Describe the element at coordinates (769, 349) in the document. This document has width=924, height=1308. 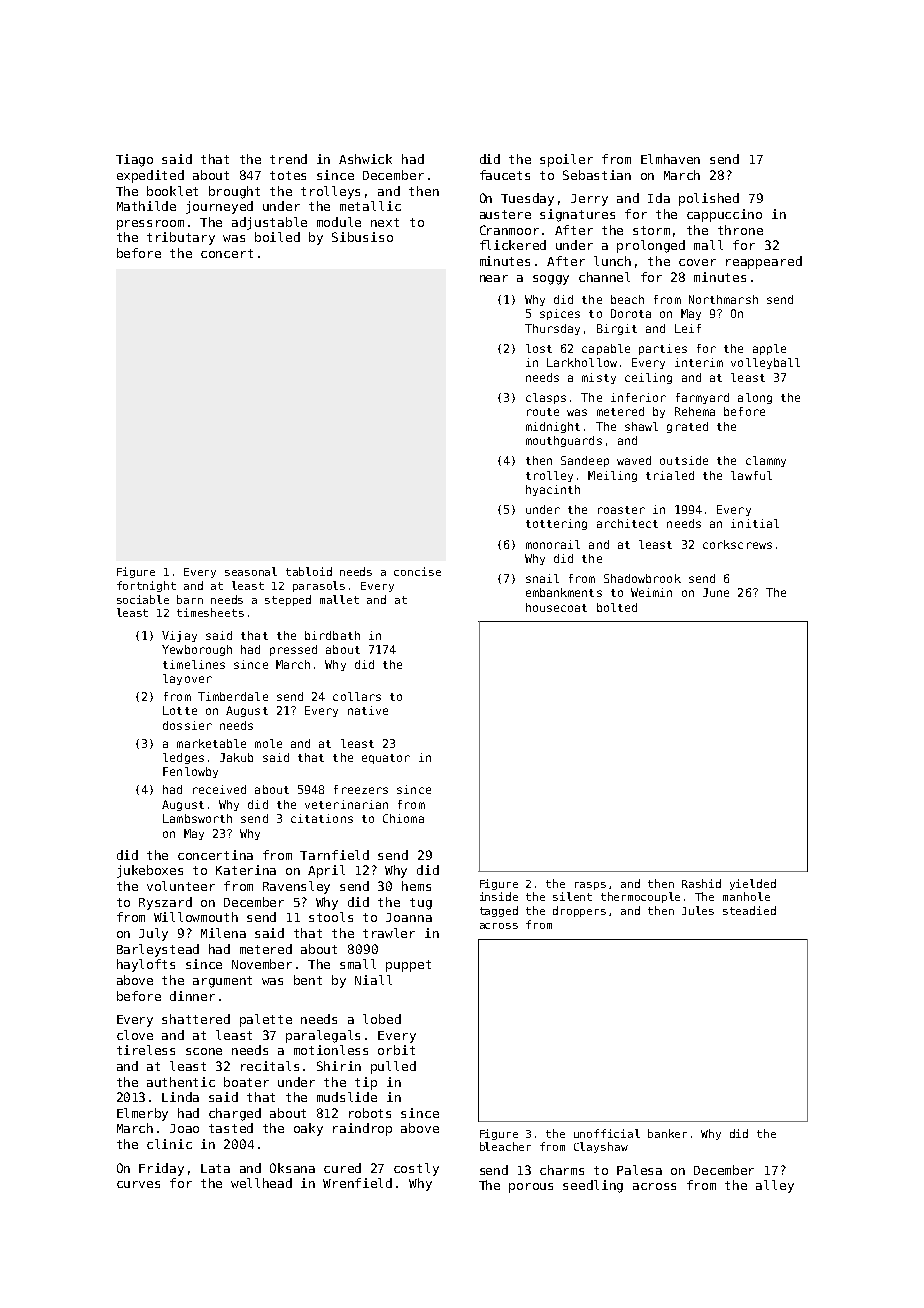
I see `apple` at that location.
